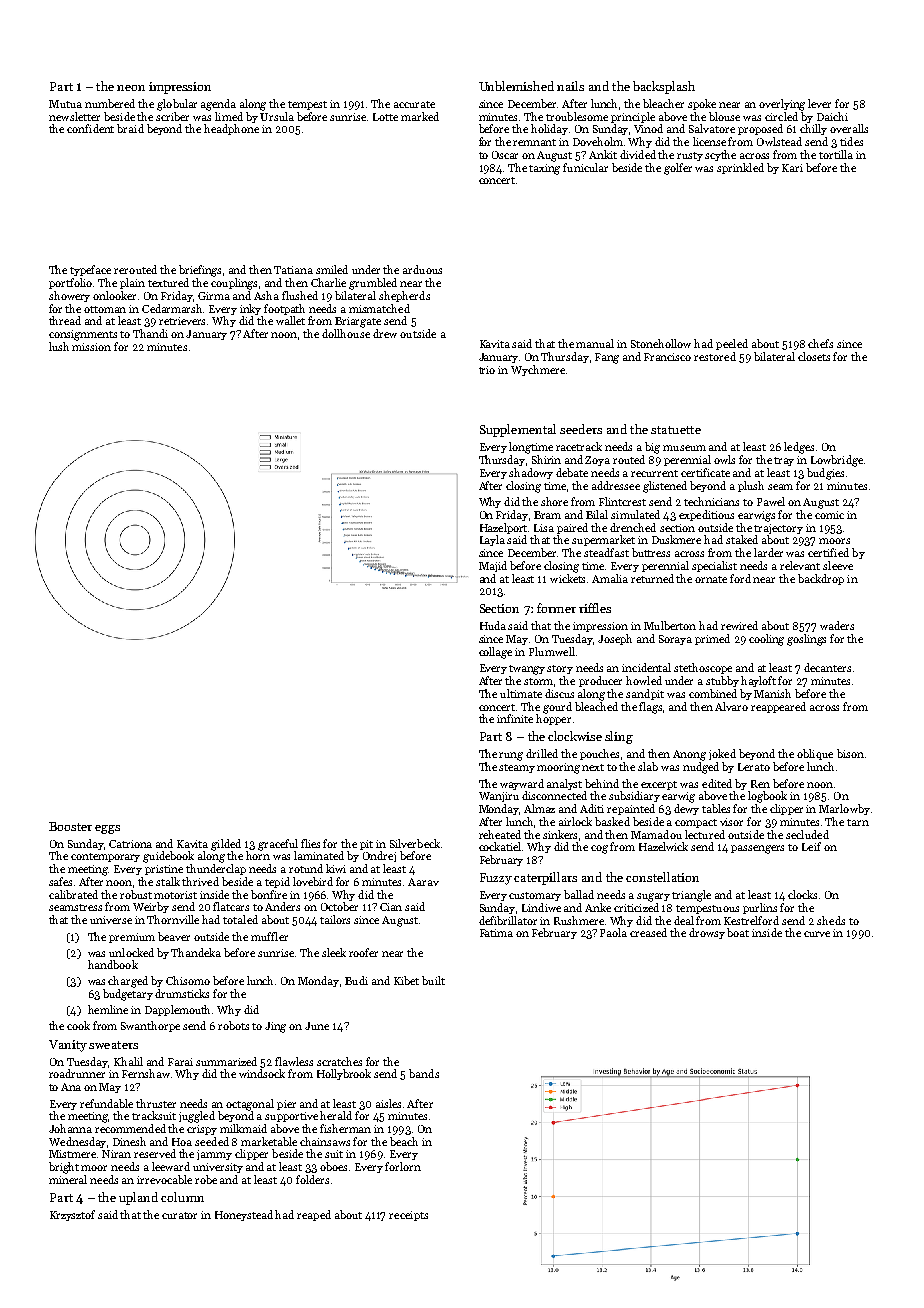 The height and width of the screenshot is (1308, 924). Describe the element at coordinates (569, 578) in the screenshot. I see `wickets` at that location.
